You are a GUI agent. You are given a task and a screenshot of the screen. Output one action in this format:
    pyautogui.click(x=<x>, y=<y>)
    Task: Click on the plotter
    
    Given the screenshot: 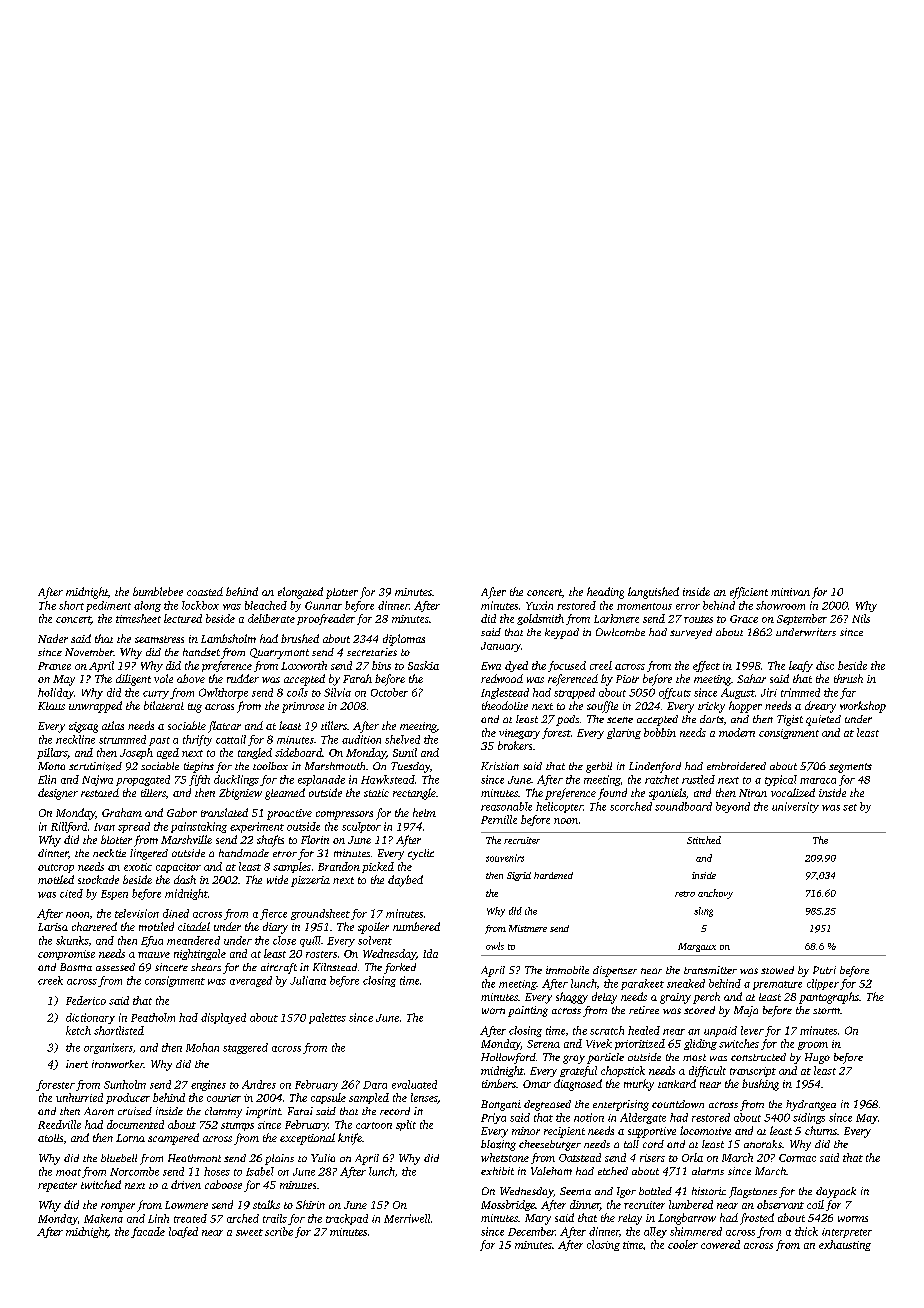 What is the action you would take?
    pyautogui.click(x=342, y=593)
